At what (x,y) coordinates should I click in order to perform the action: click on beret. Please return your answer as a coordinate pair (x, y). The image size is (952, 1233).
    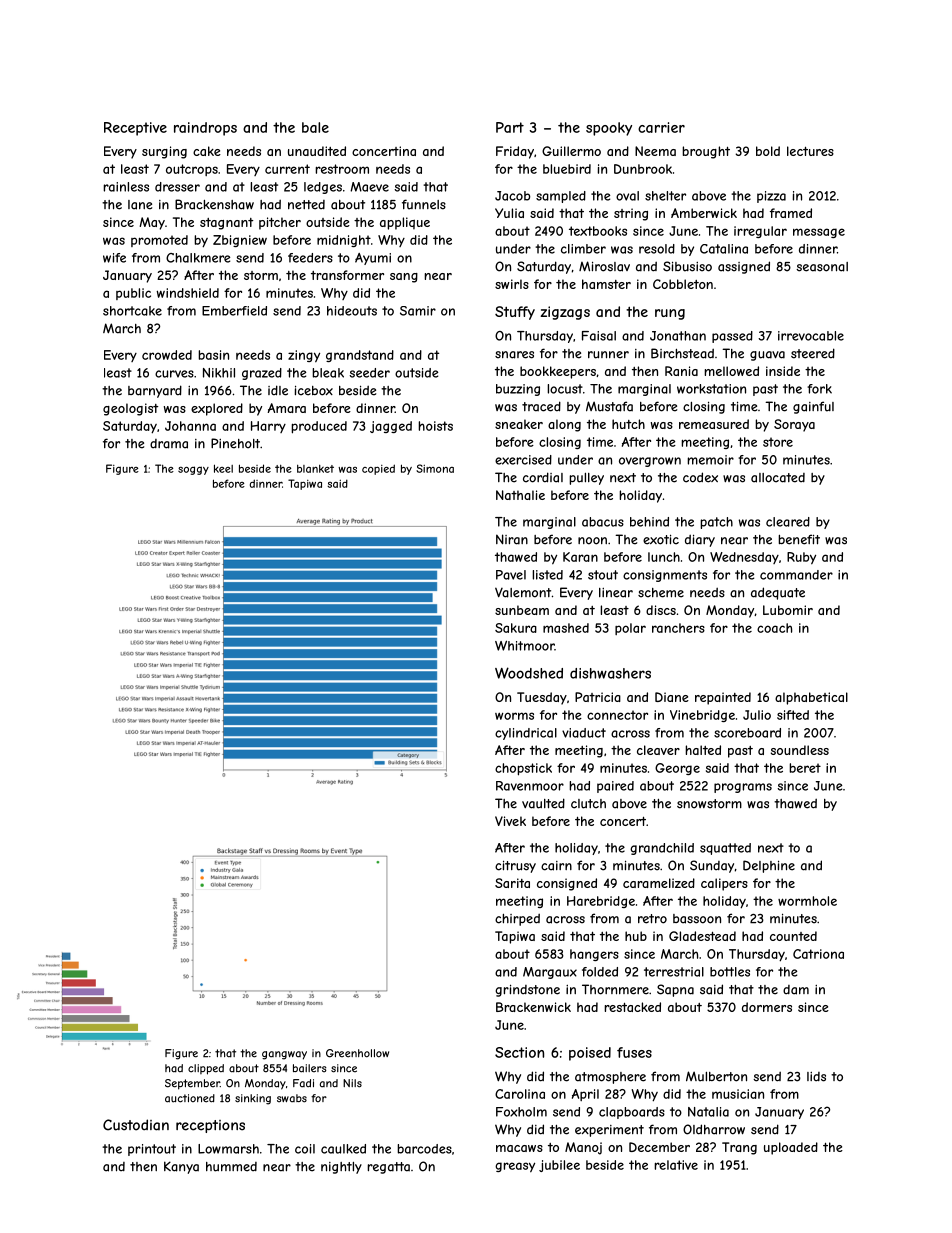
    Looking at the image, I should click on (805, 768).
